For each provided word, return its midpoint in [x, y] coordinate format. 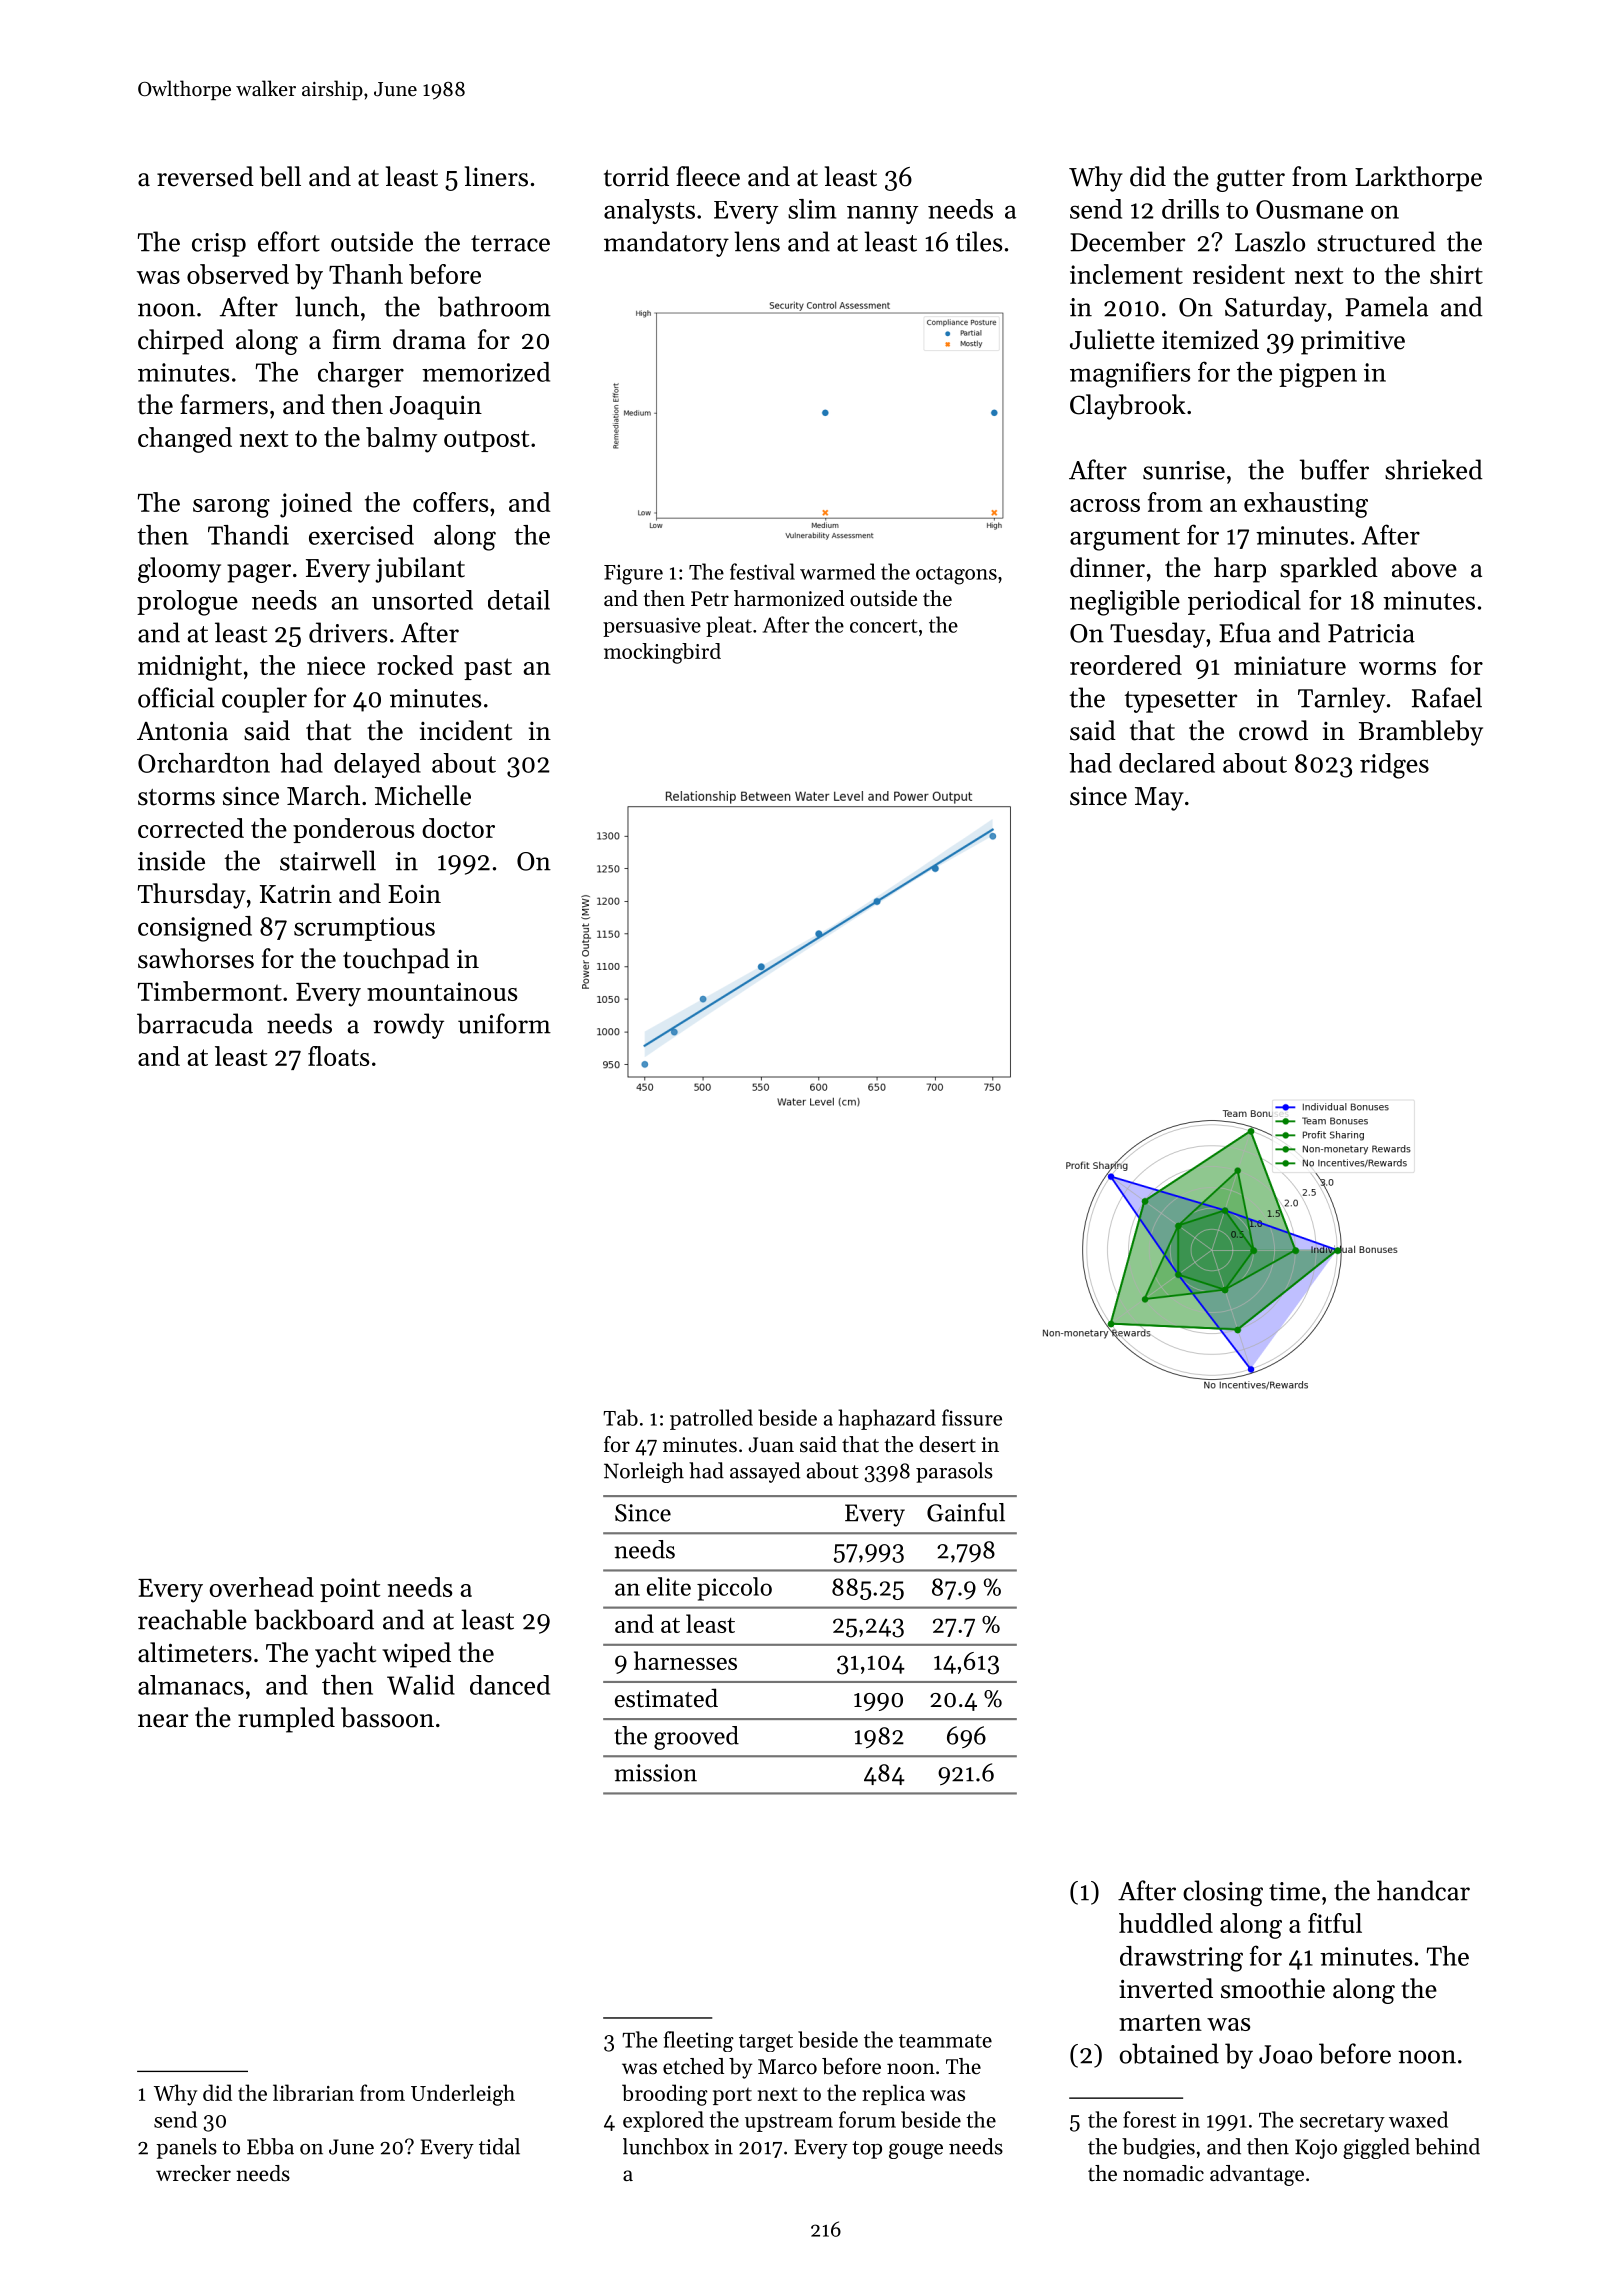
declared [1167, 763]
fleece [708, 176]
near [163, 1721]
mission [655, 1773]
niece [336, 665]
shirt [1456, 274]
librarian [313, 2092]
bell [280, 176]
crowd [1273, 730]
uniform [504, 1023]
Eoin [414, 894]
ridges [1394, 766]
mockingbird [662, 653]
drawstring [1181, 1959]
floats [338, 1056]
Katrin [296, 894]
